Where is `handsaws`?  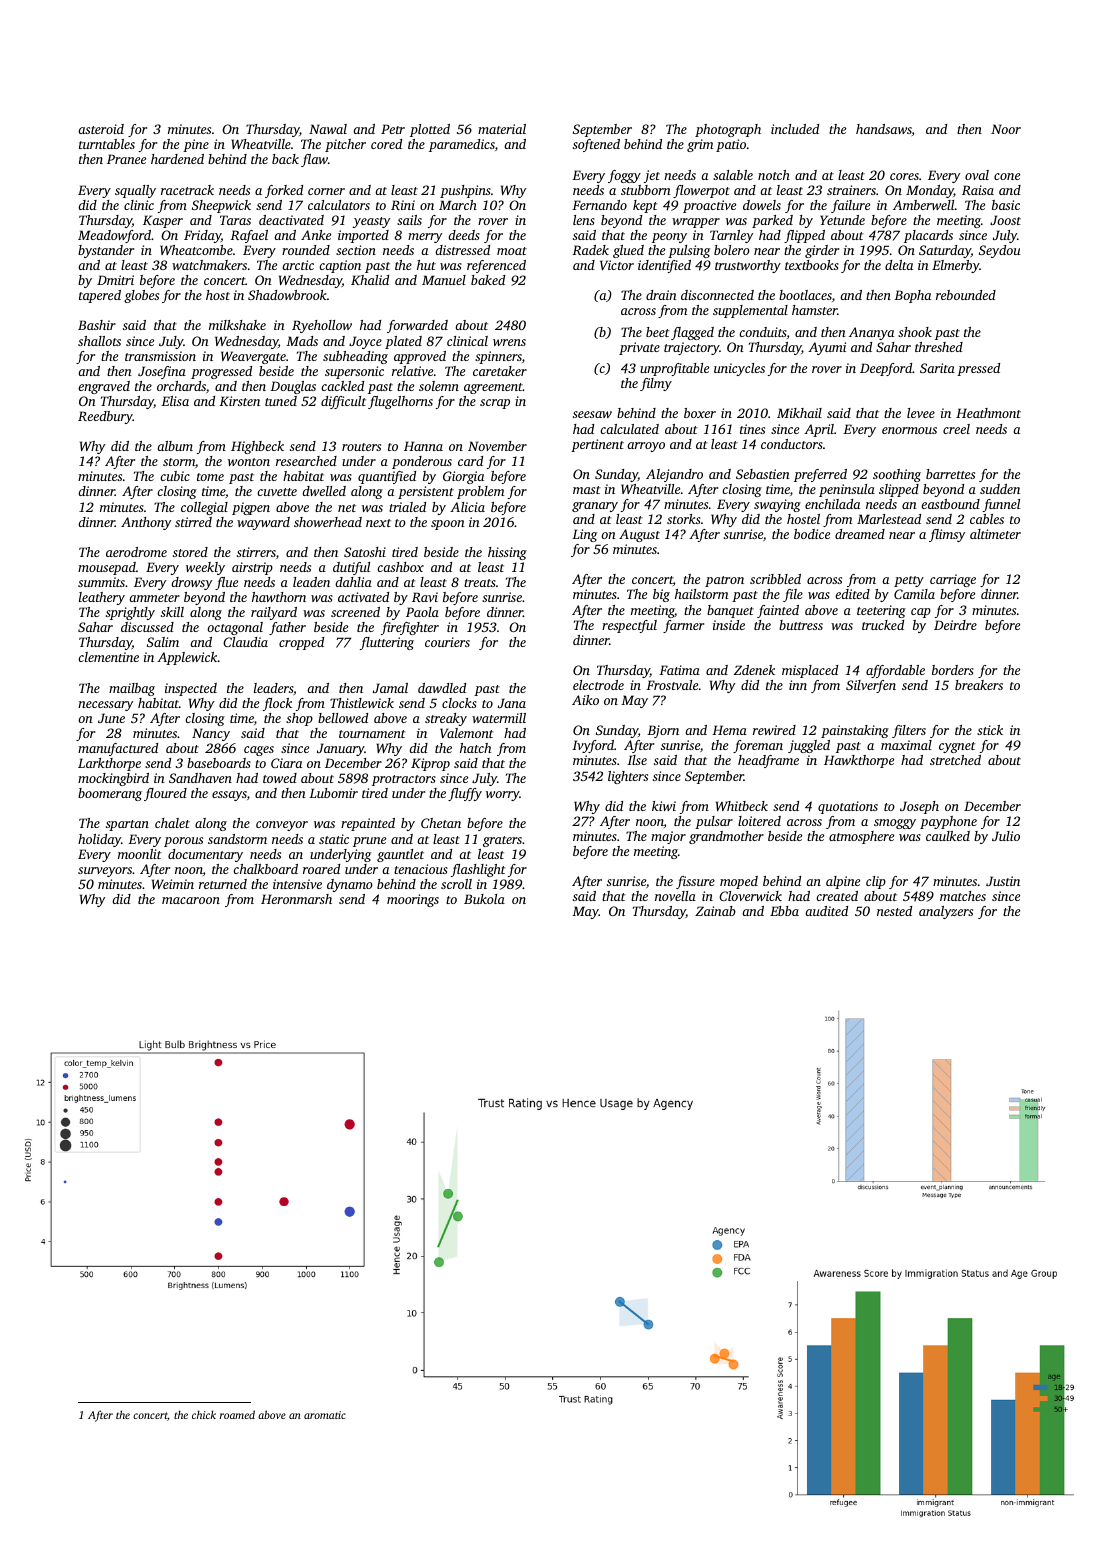 handsaws is located at coordinates (884, 129).
